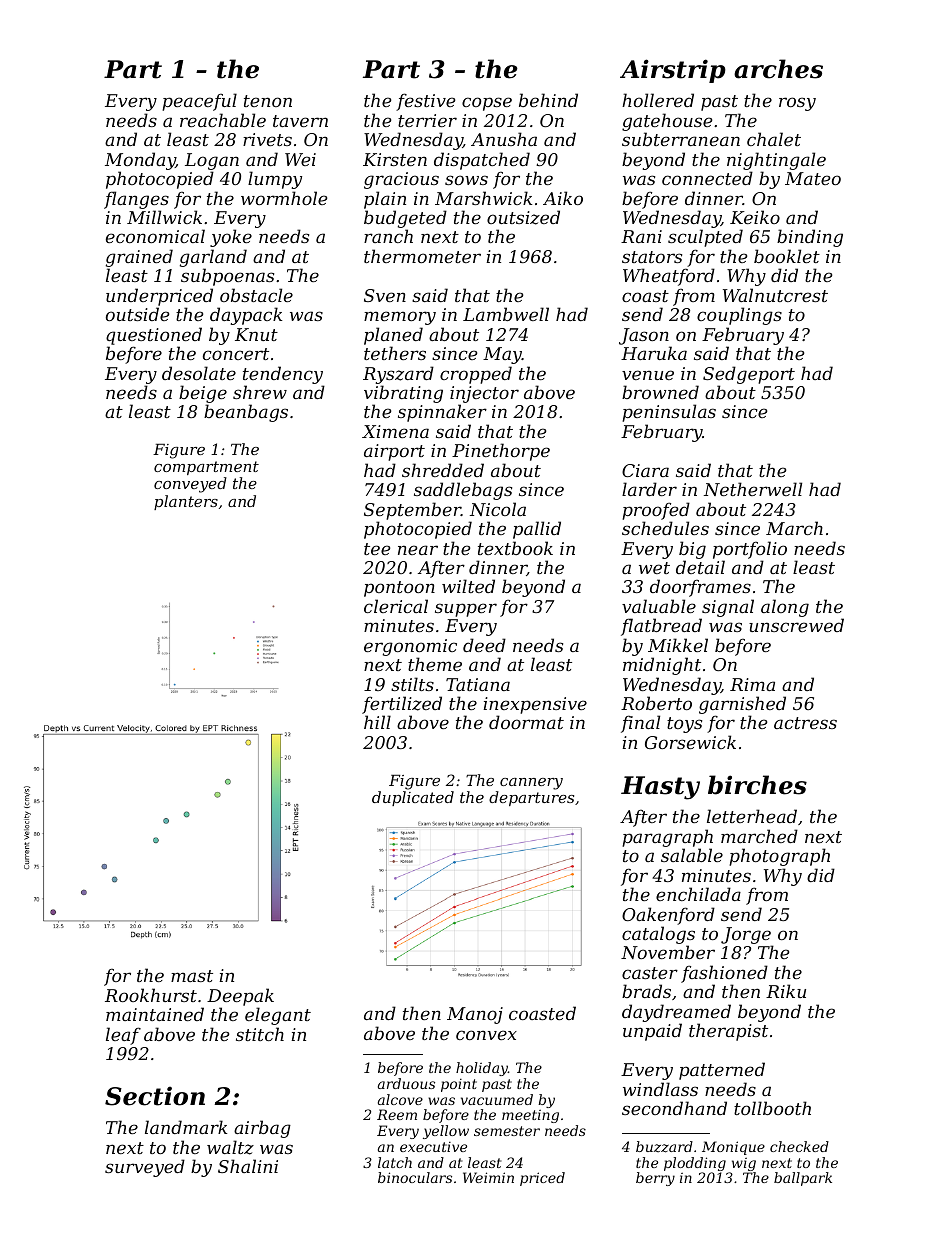  What do you see at coordinates (155, 1096) in the document?
I see `Section` at bounding box center [155, 1096].
